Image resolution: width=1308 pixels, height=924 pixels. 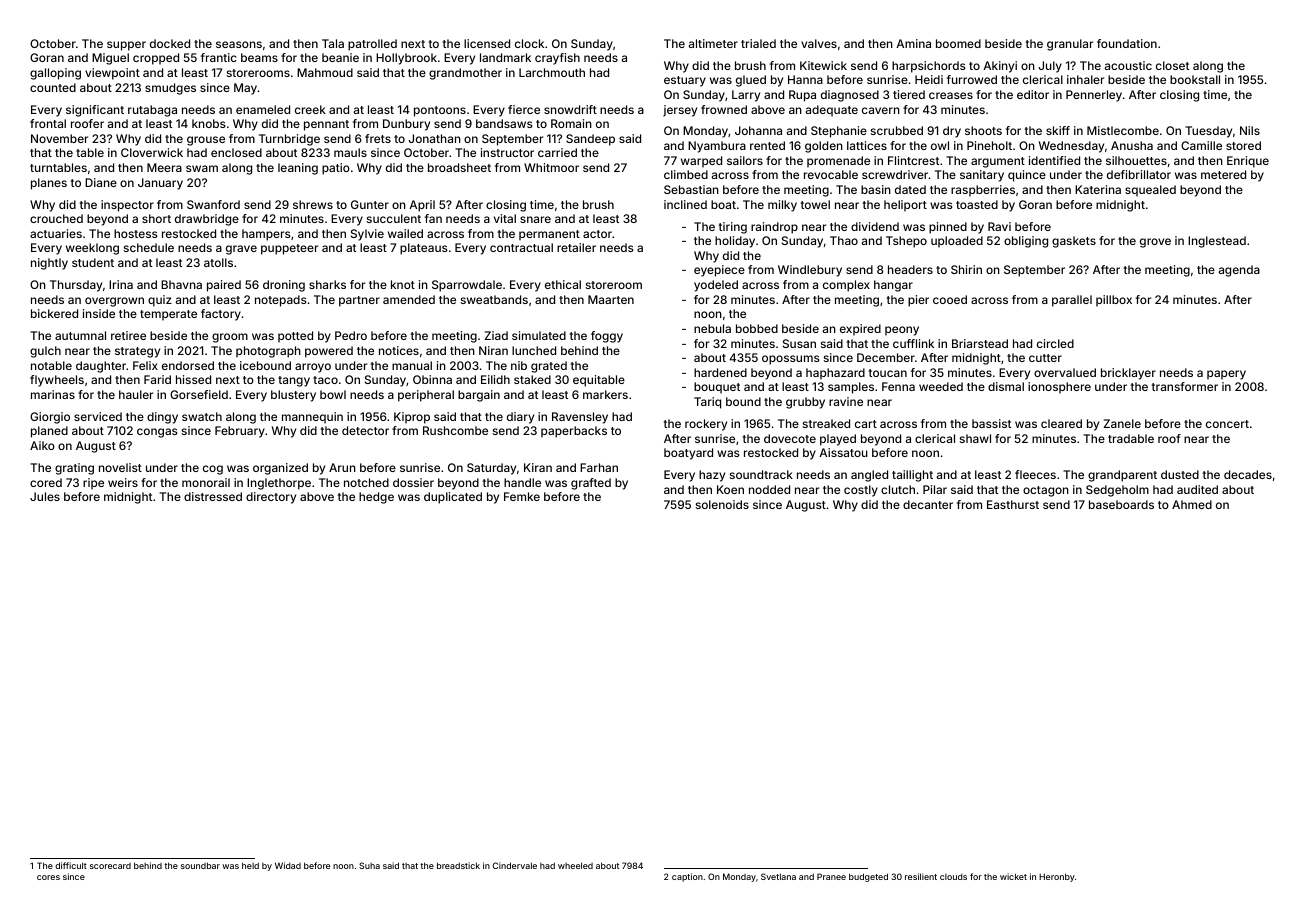 What do you see at coordinates (1006, 386) in the page?
I see `dismal` at bounding box center [1006, 386].
